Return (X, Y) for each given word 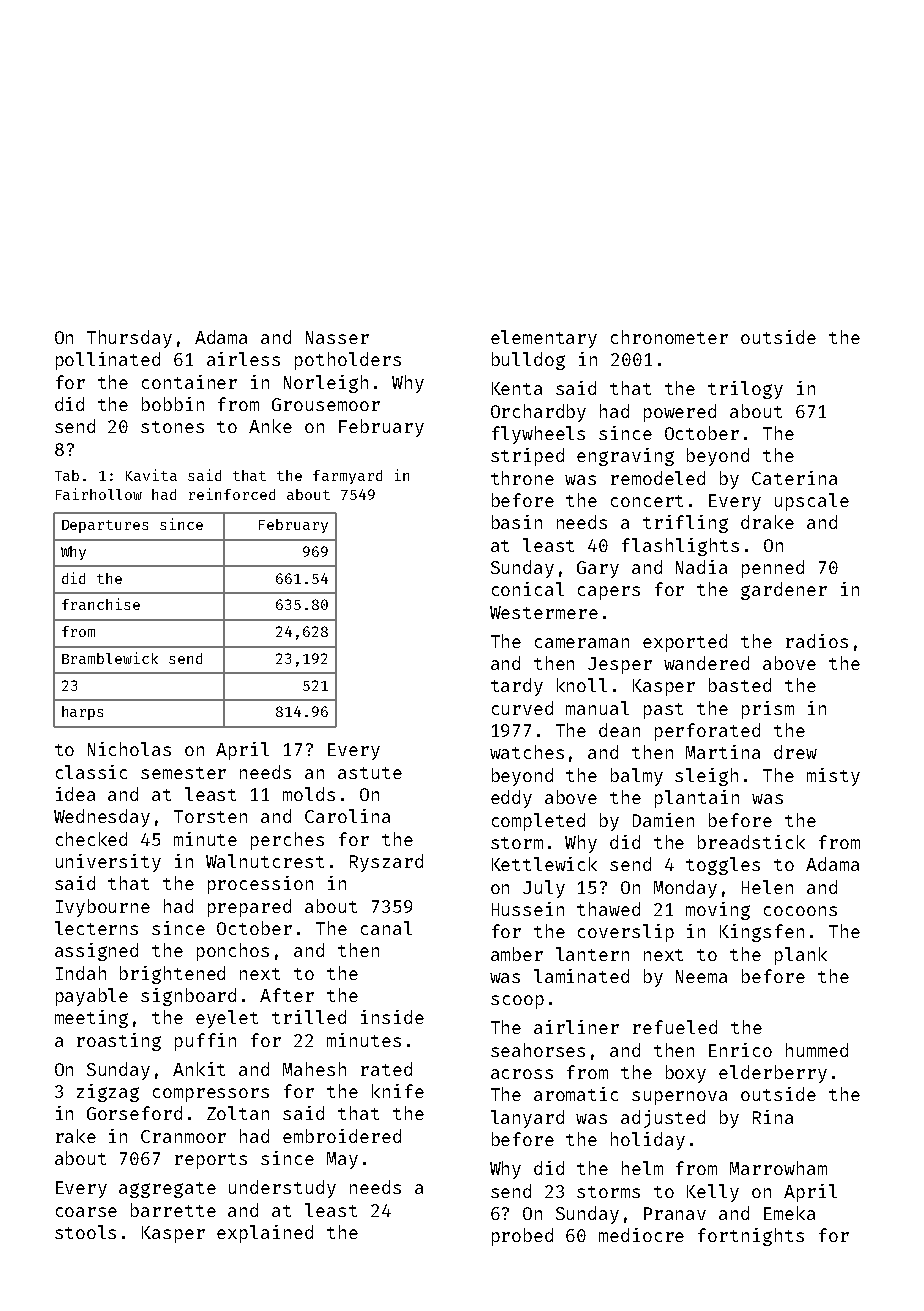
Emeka (789, 1213)
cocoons (800, 911)
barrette (173, 1210)
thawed (608, 909)
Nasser (337, 337)
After (287, 995)
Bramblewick (110, 658)
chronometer (669, 337)
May (342, 1160)
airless (243, 359)
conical (528, 589)
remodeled (658, 478)
